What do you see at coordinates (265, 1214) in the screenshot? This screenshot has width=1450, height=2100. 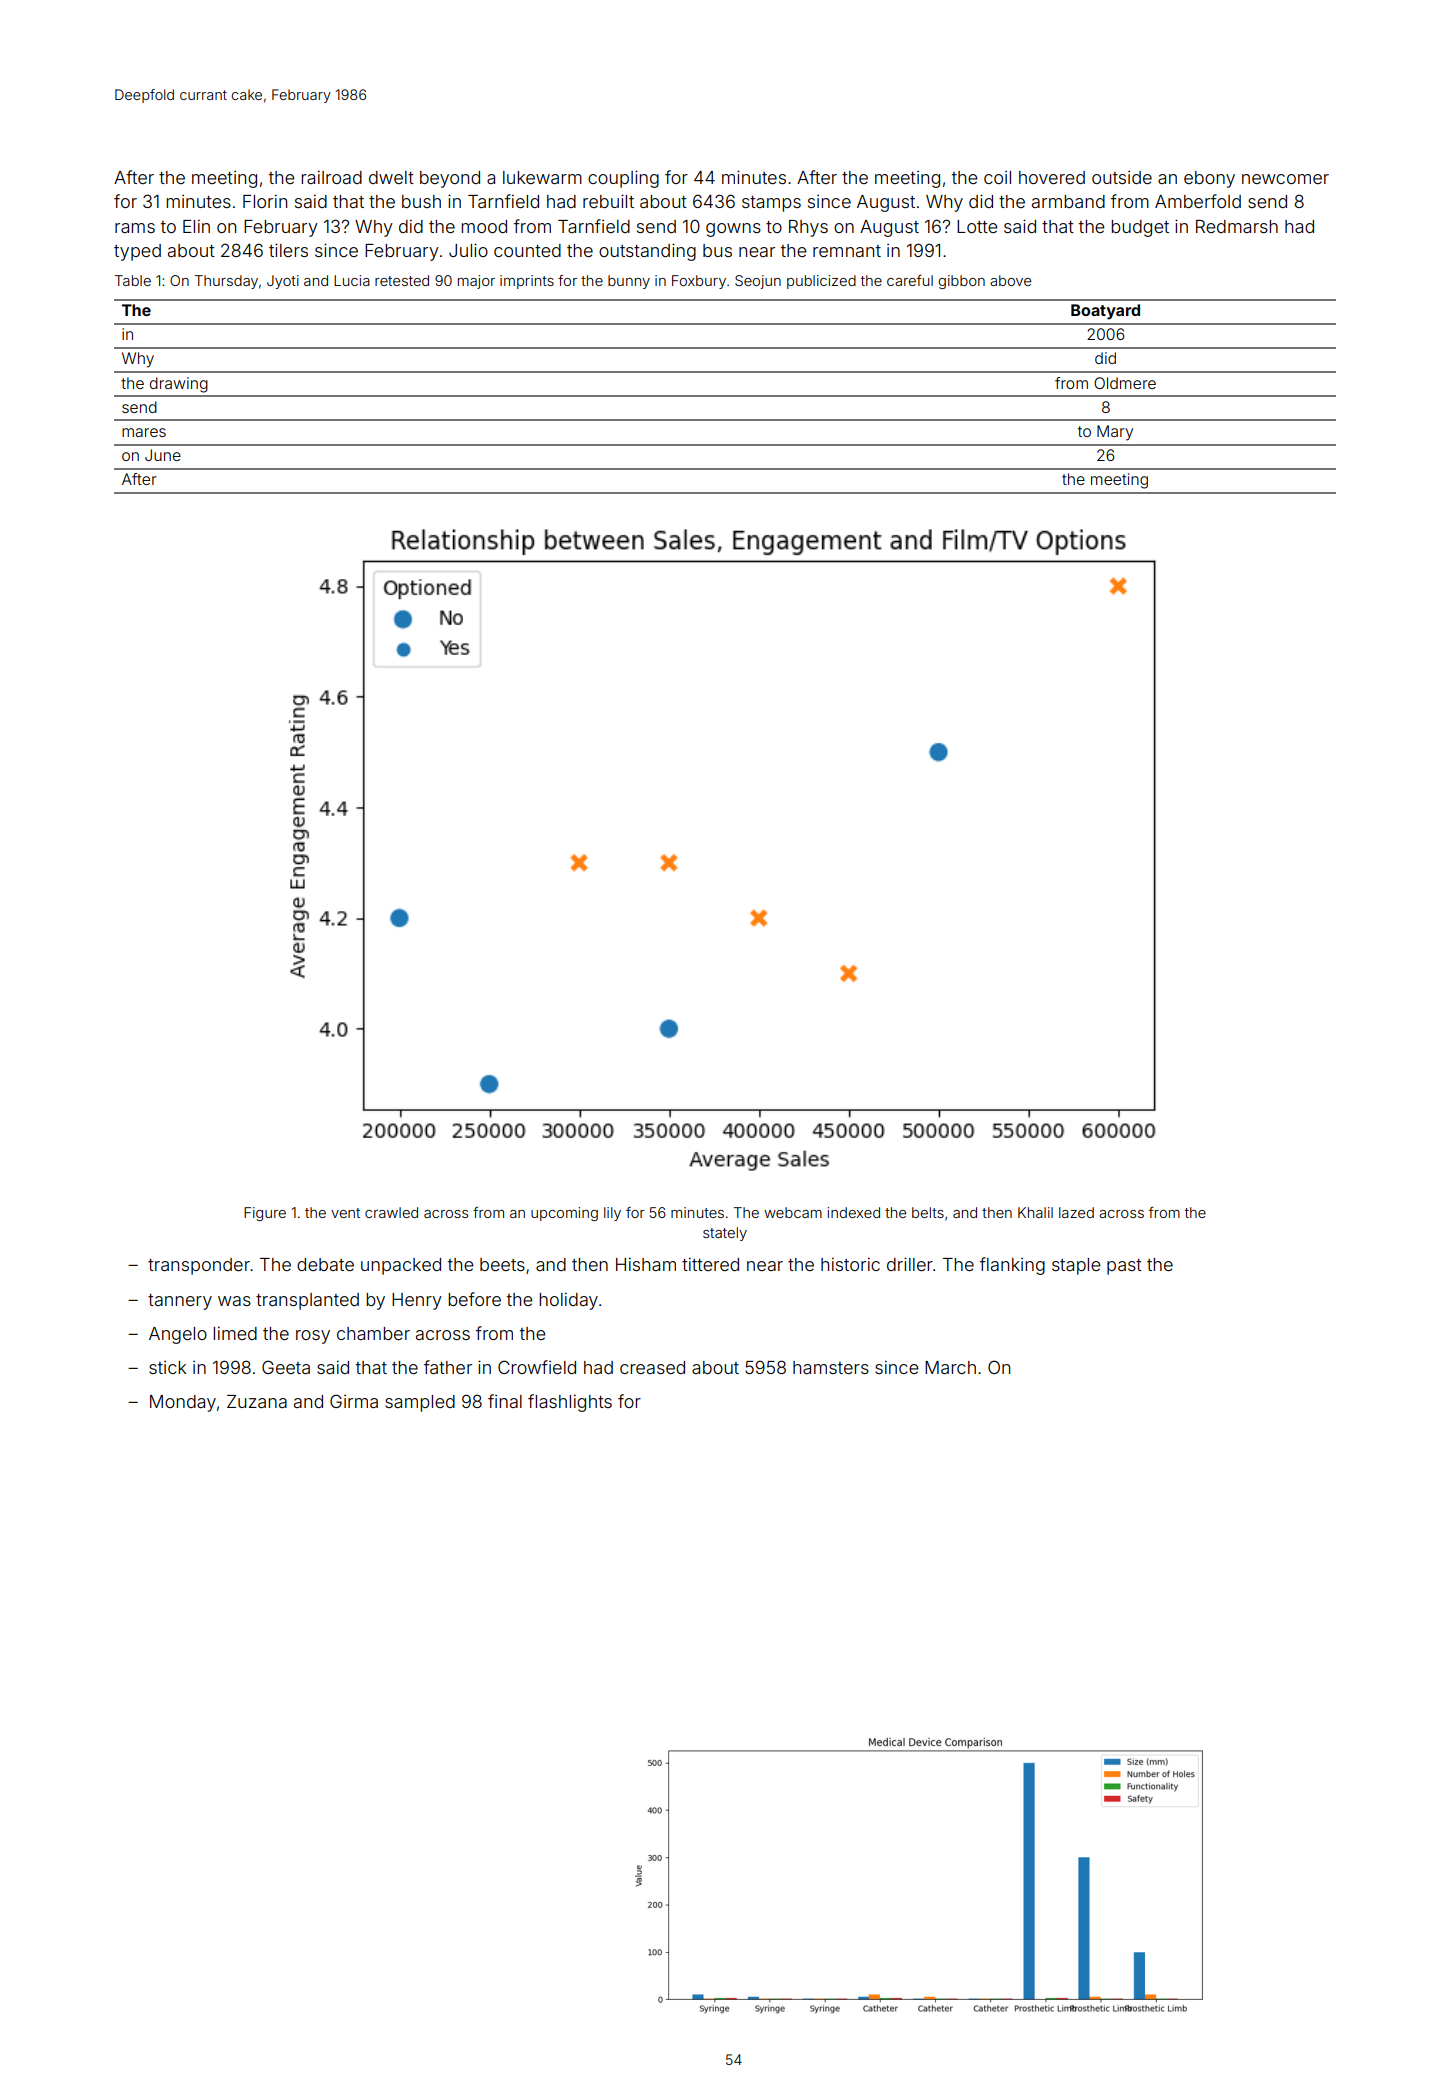 I see `Figure` at bounding box center [265, 1214].
